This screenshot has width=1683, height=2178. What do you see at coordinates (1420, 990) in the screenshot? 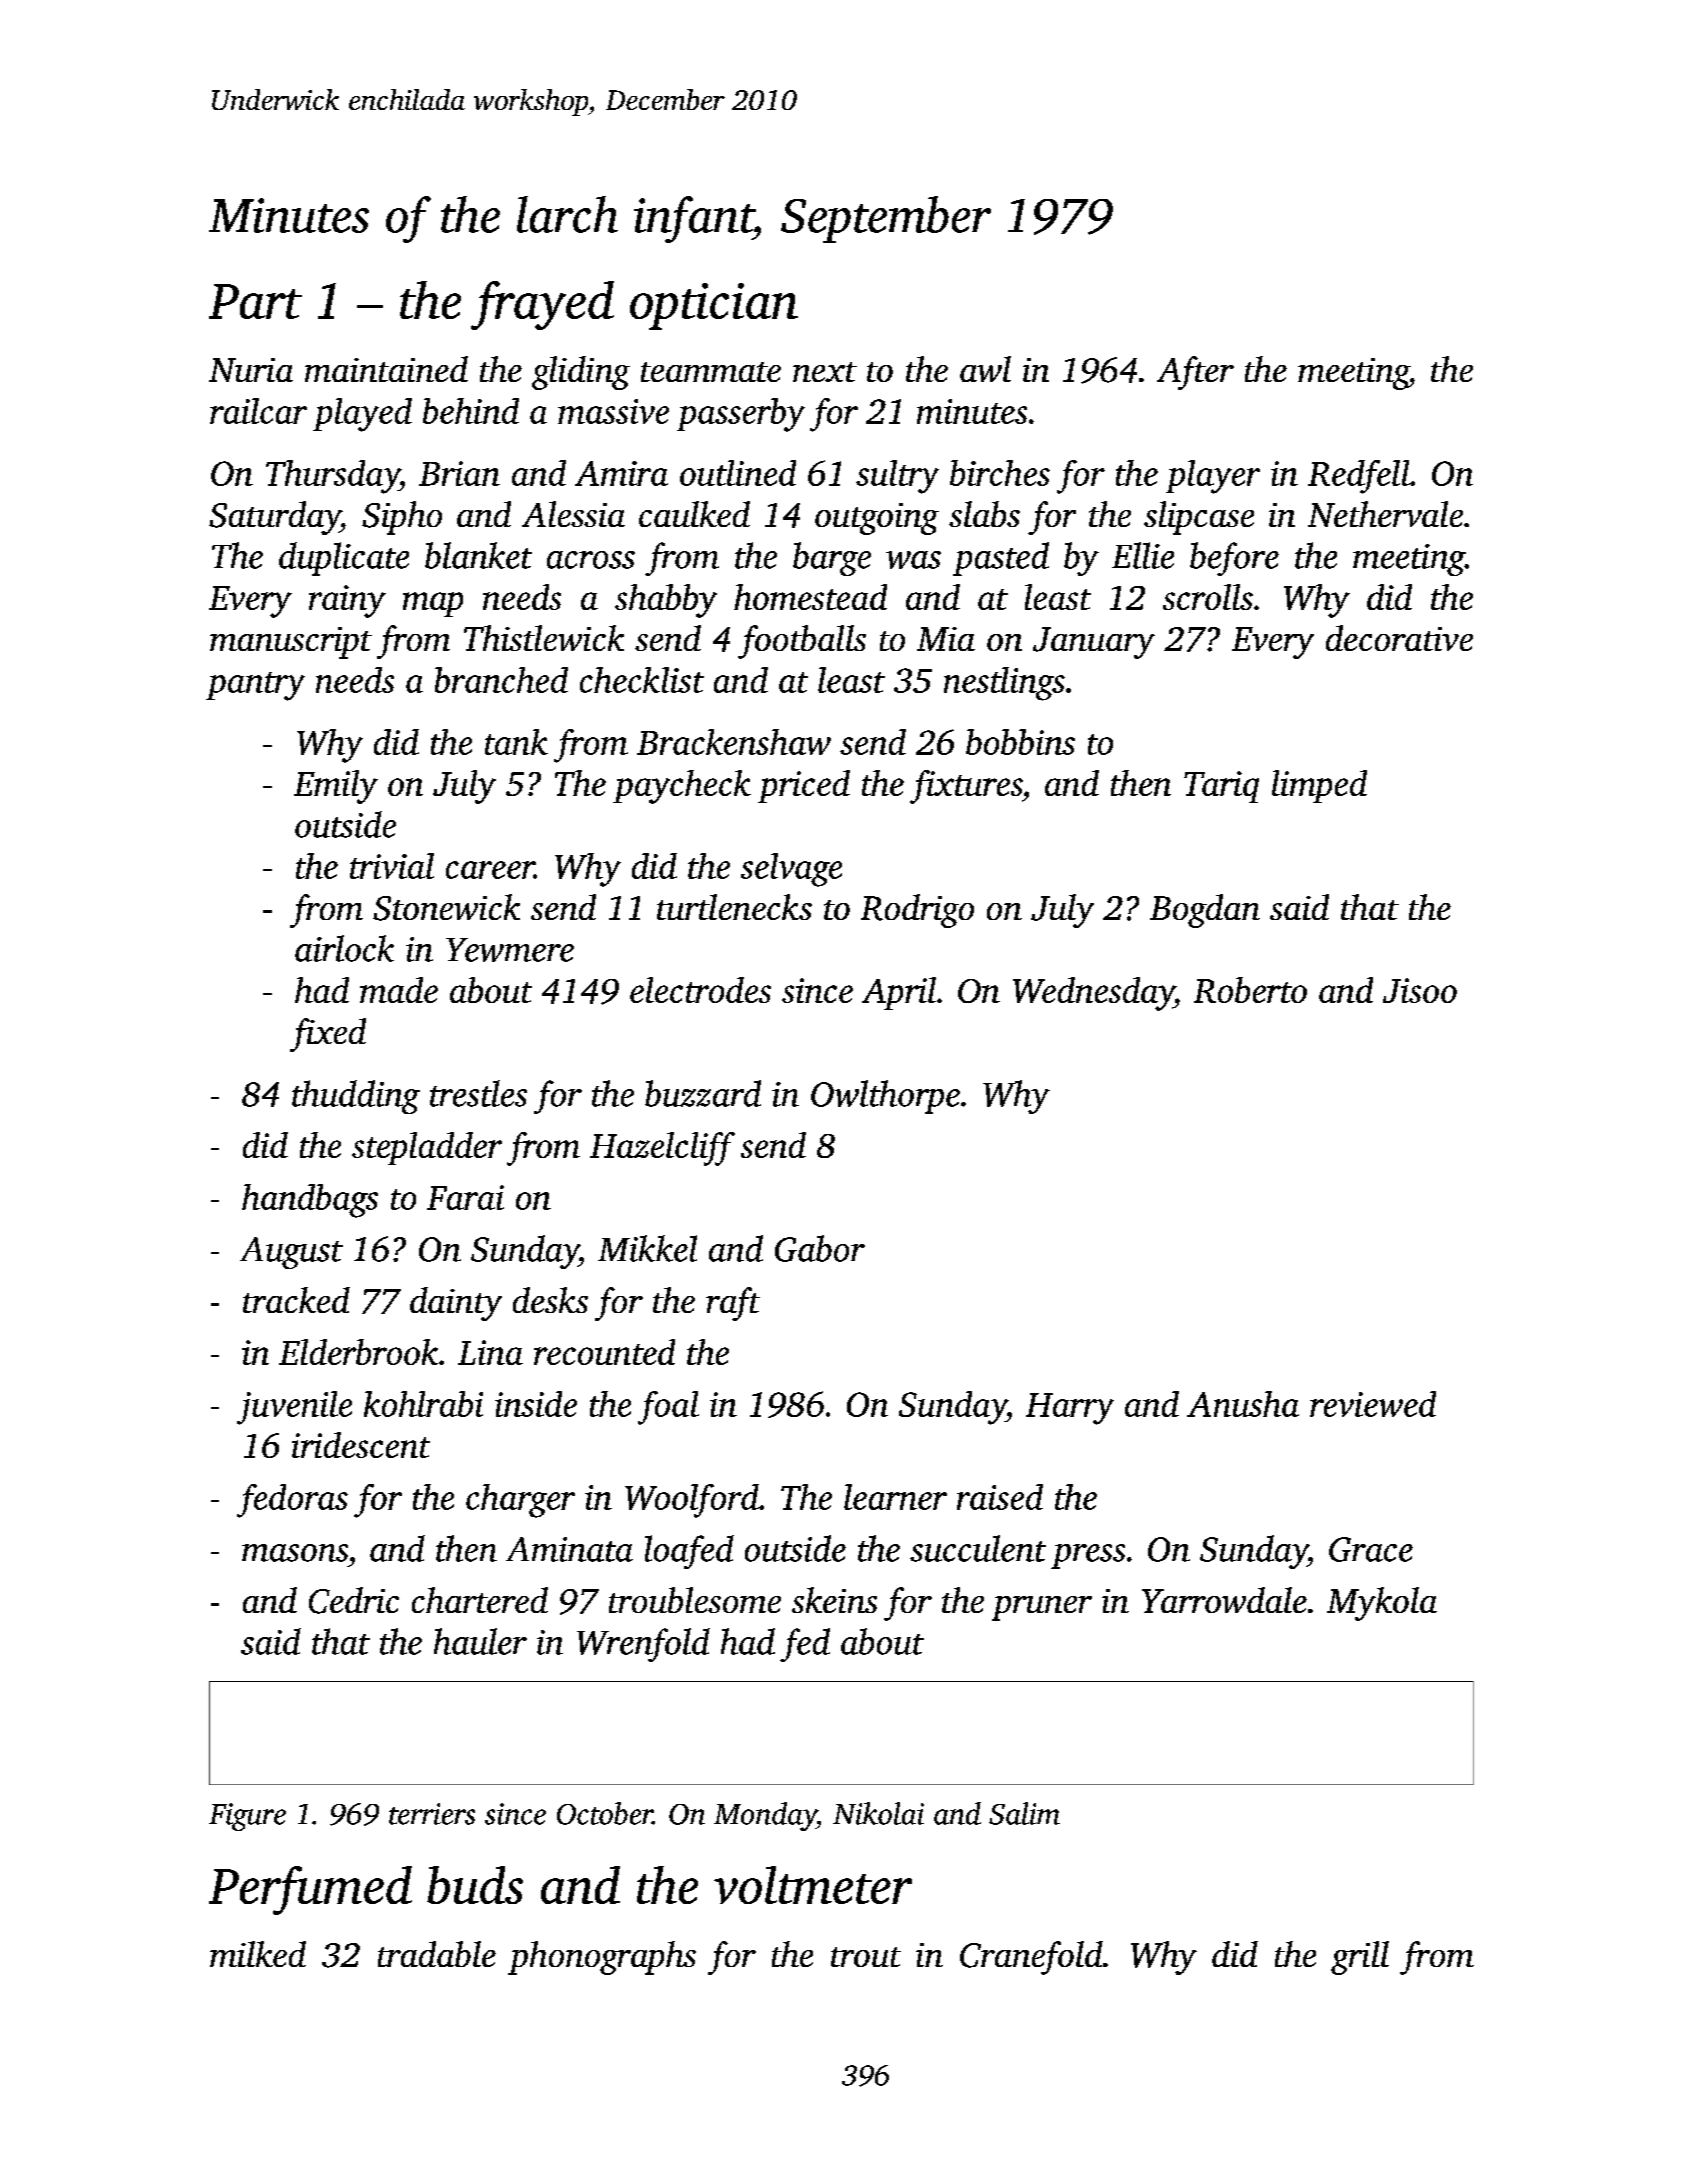
I see `Jisoo` at bounding box center [1420, 990].
